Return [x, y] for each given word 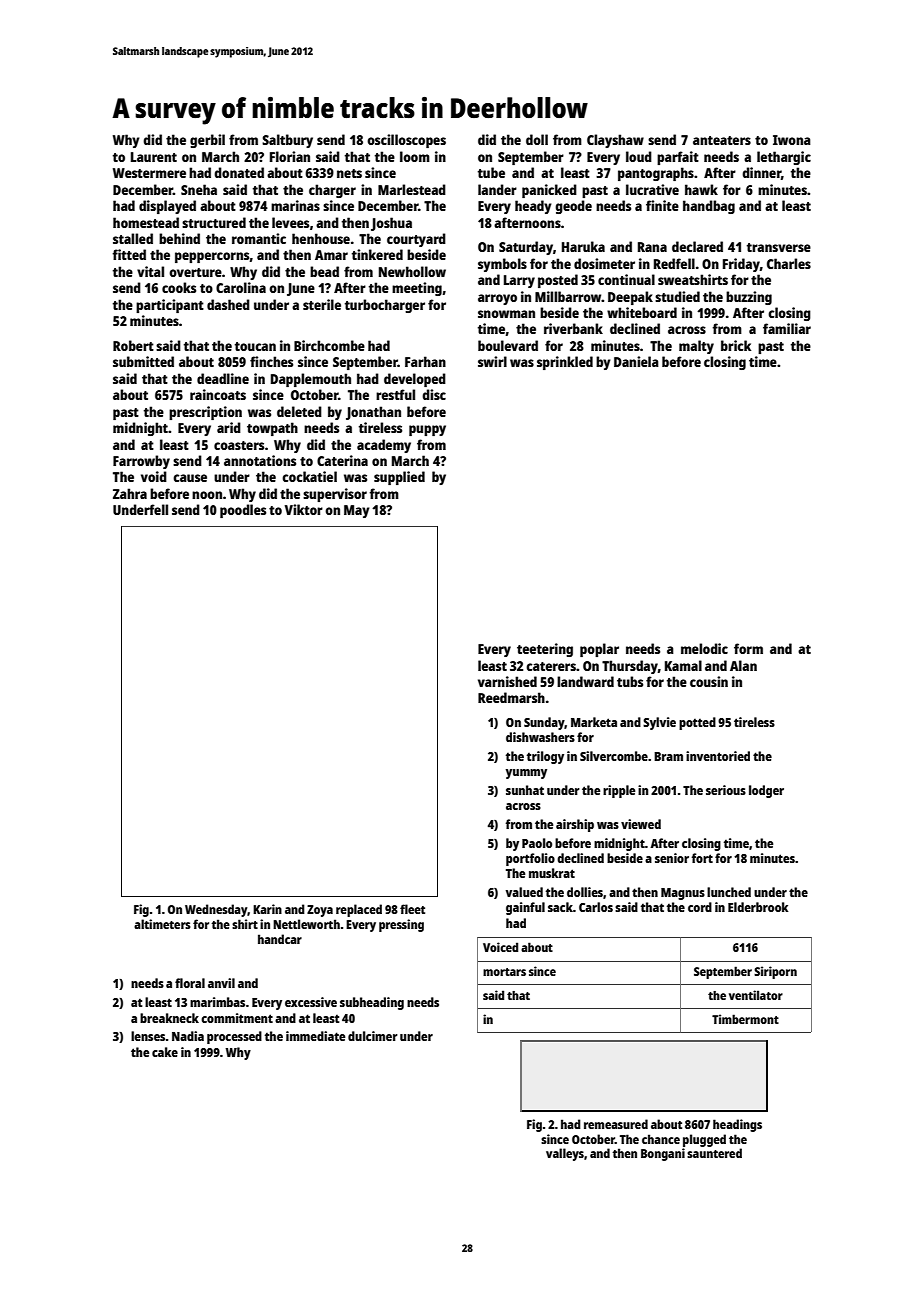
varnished [507, 681]
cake [165, 1052]
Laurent [154, 157]
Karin [267, 909]
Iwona [792, 140]
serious [726, 790]
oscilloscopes [406, 141]
